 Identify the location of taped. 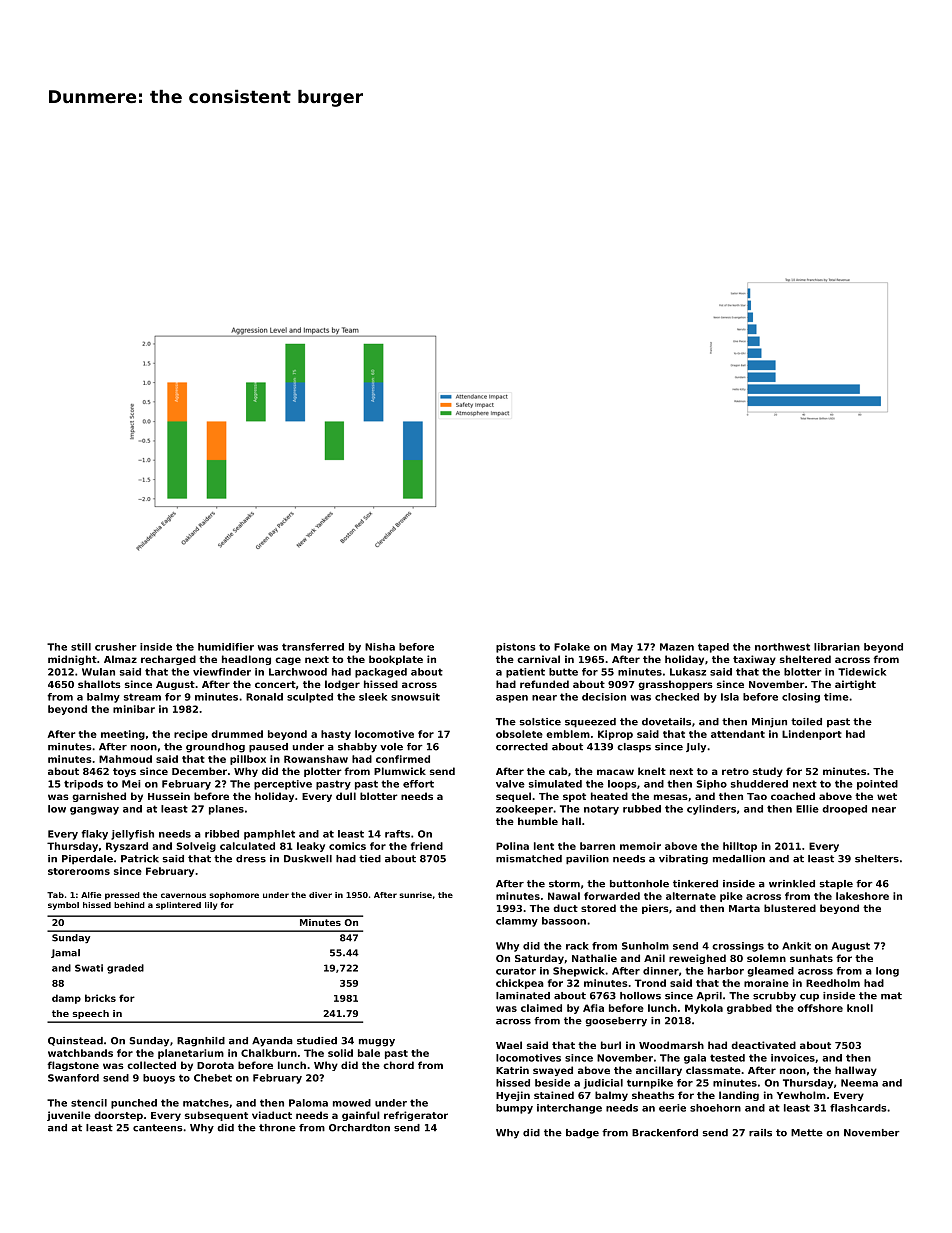
(713, 648).
